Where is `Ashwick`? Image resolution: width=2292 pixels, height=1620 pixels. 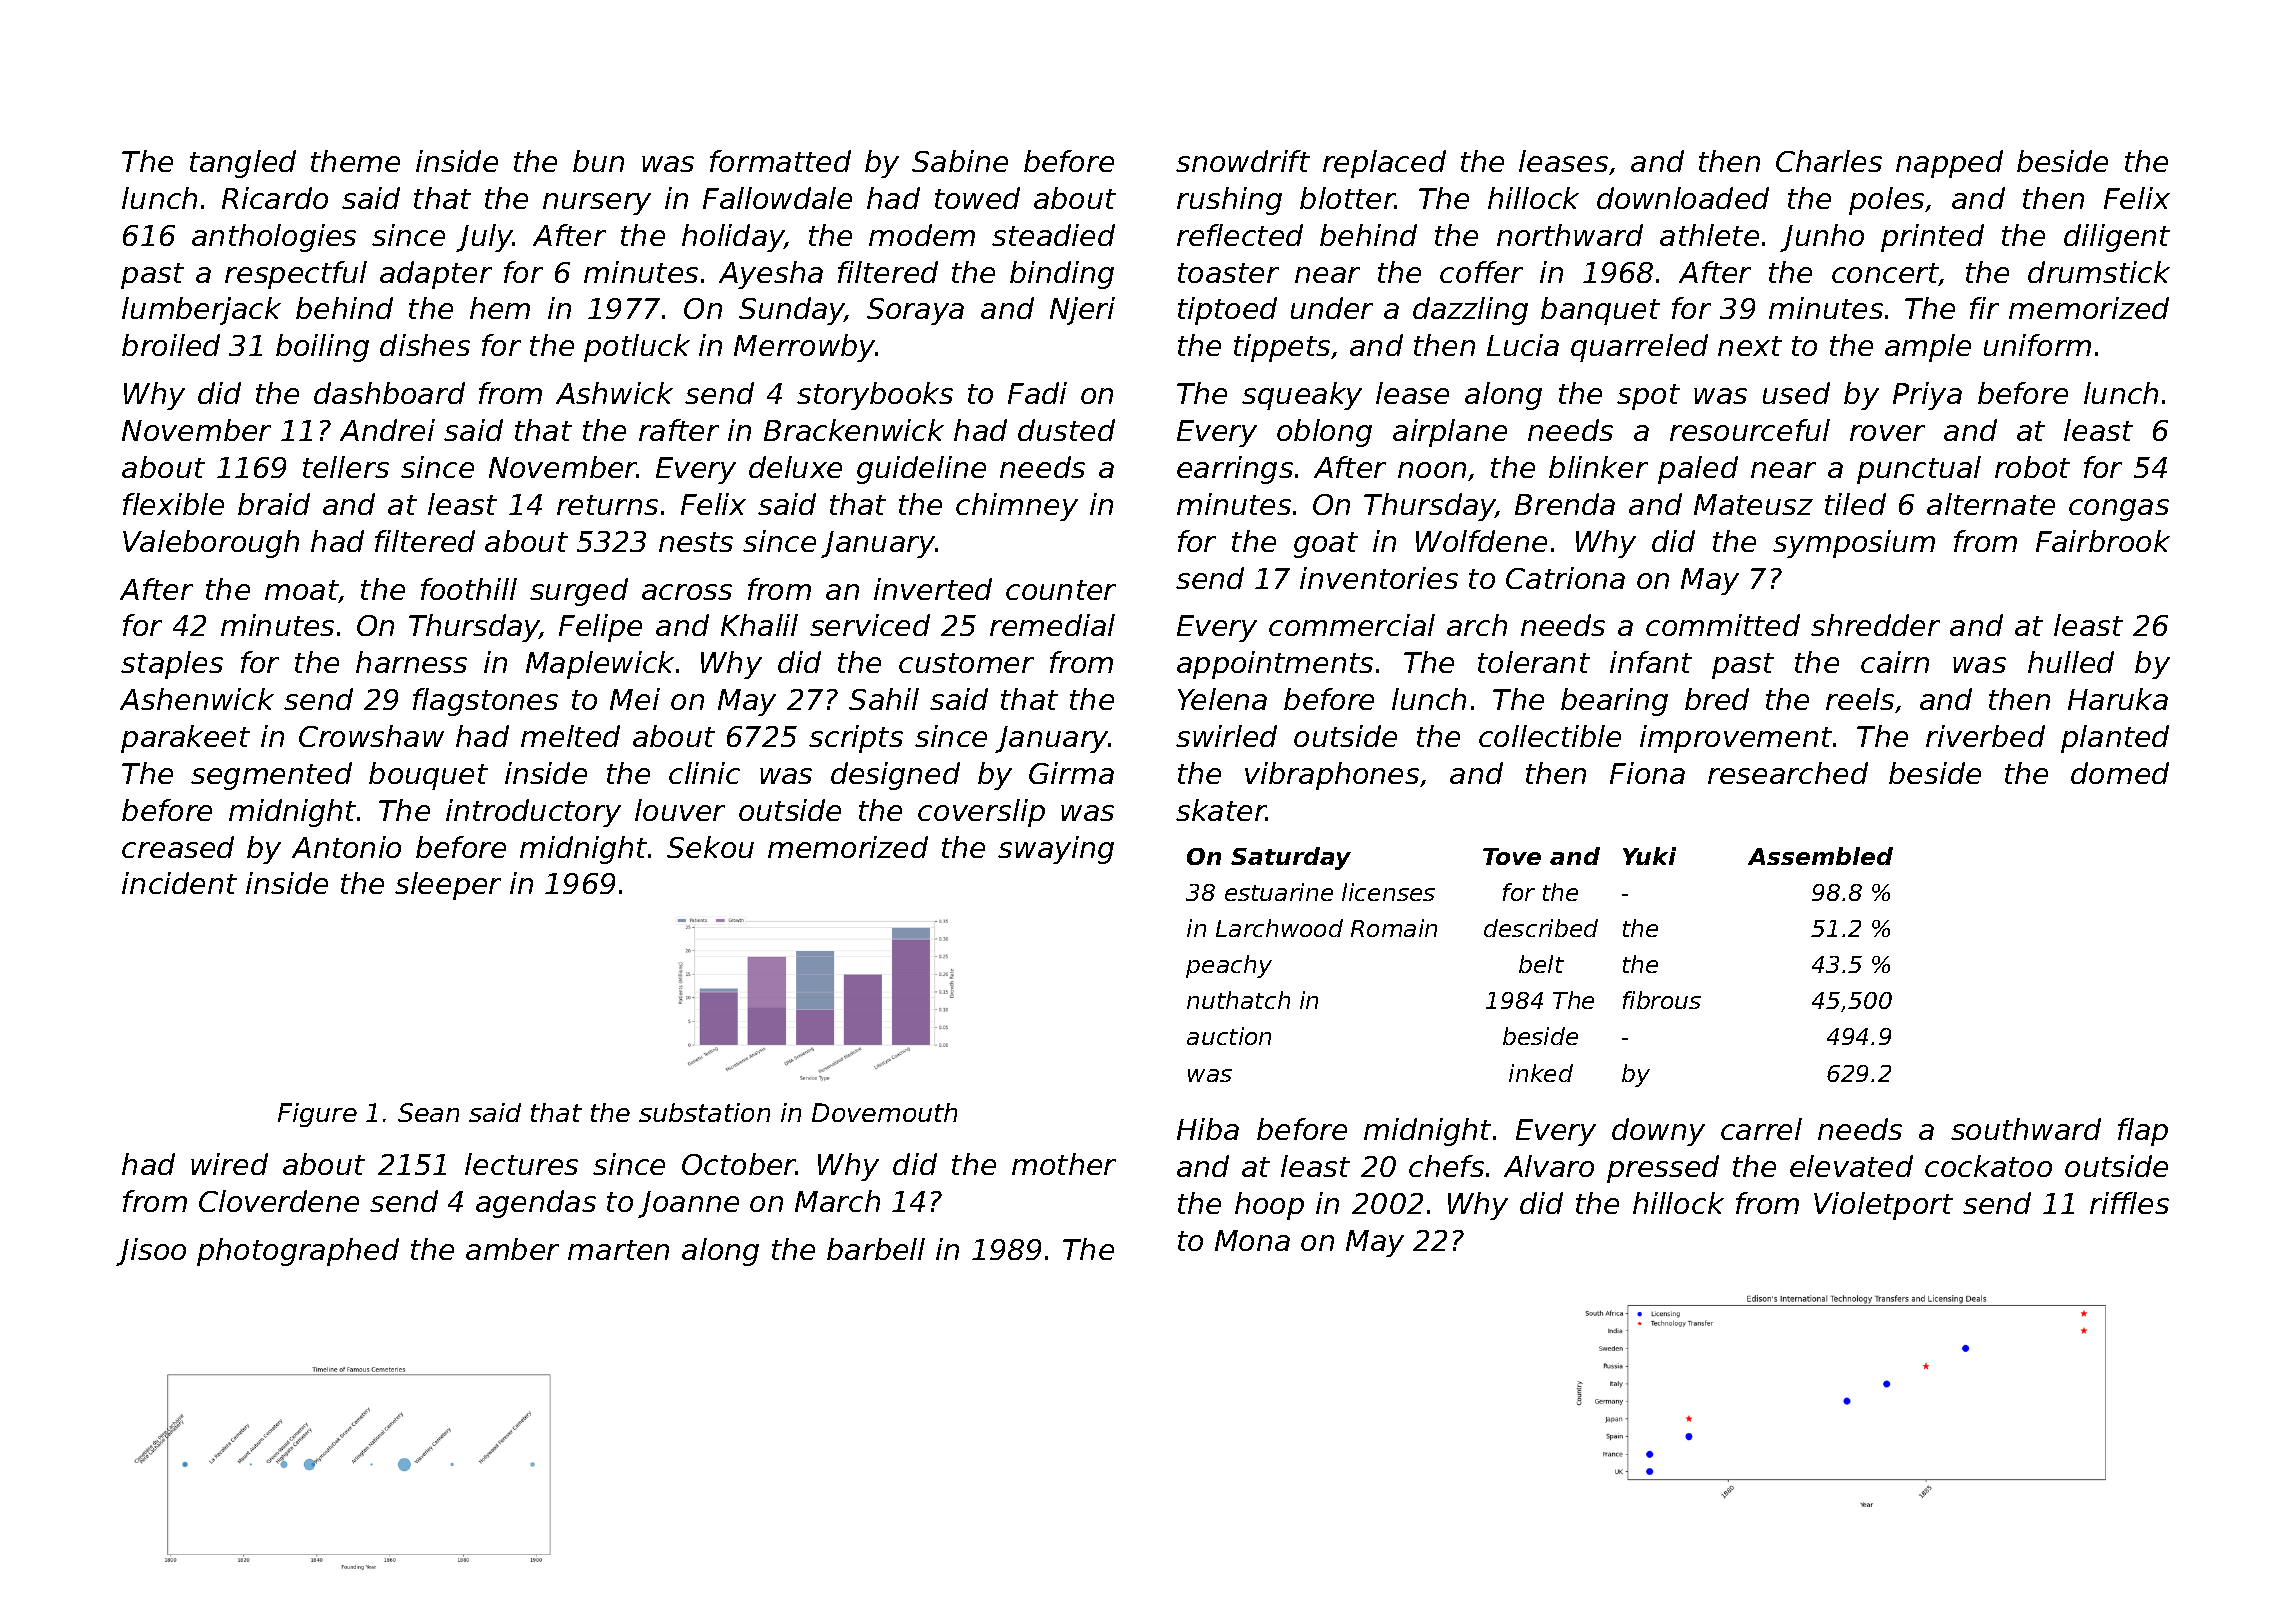 Ashwick is located at coordinates (614, 393).
